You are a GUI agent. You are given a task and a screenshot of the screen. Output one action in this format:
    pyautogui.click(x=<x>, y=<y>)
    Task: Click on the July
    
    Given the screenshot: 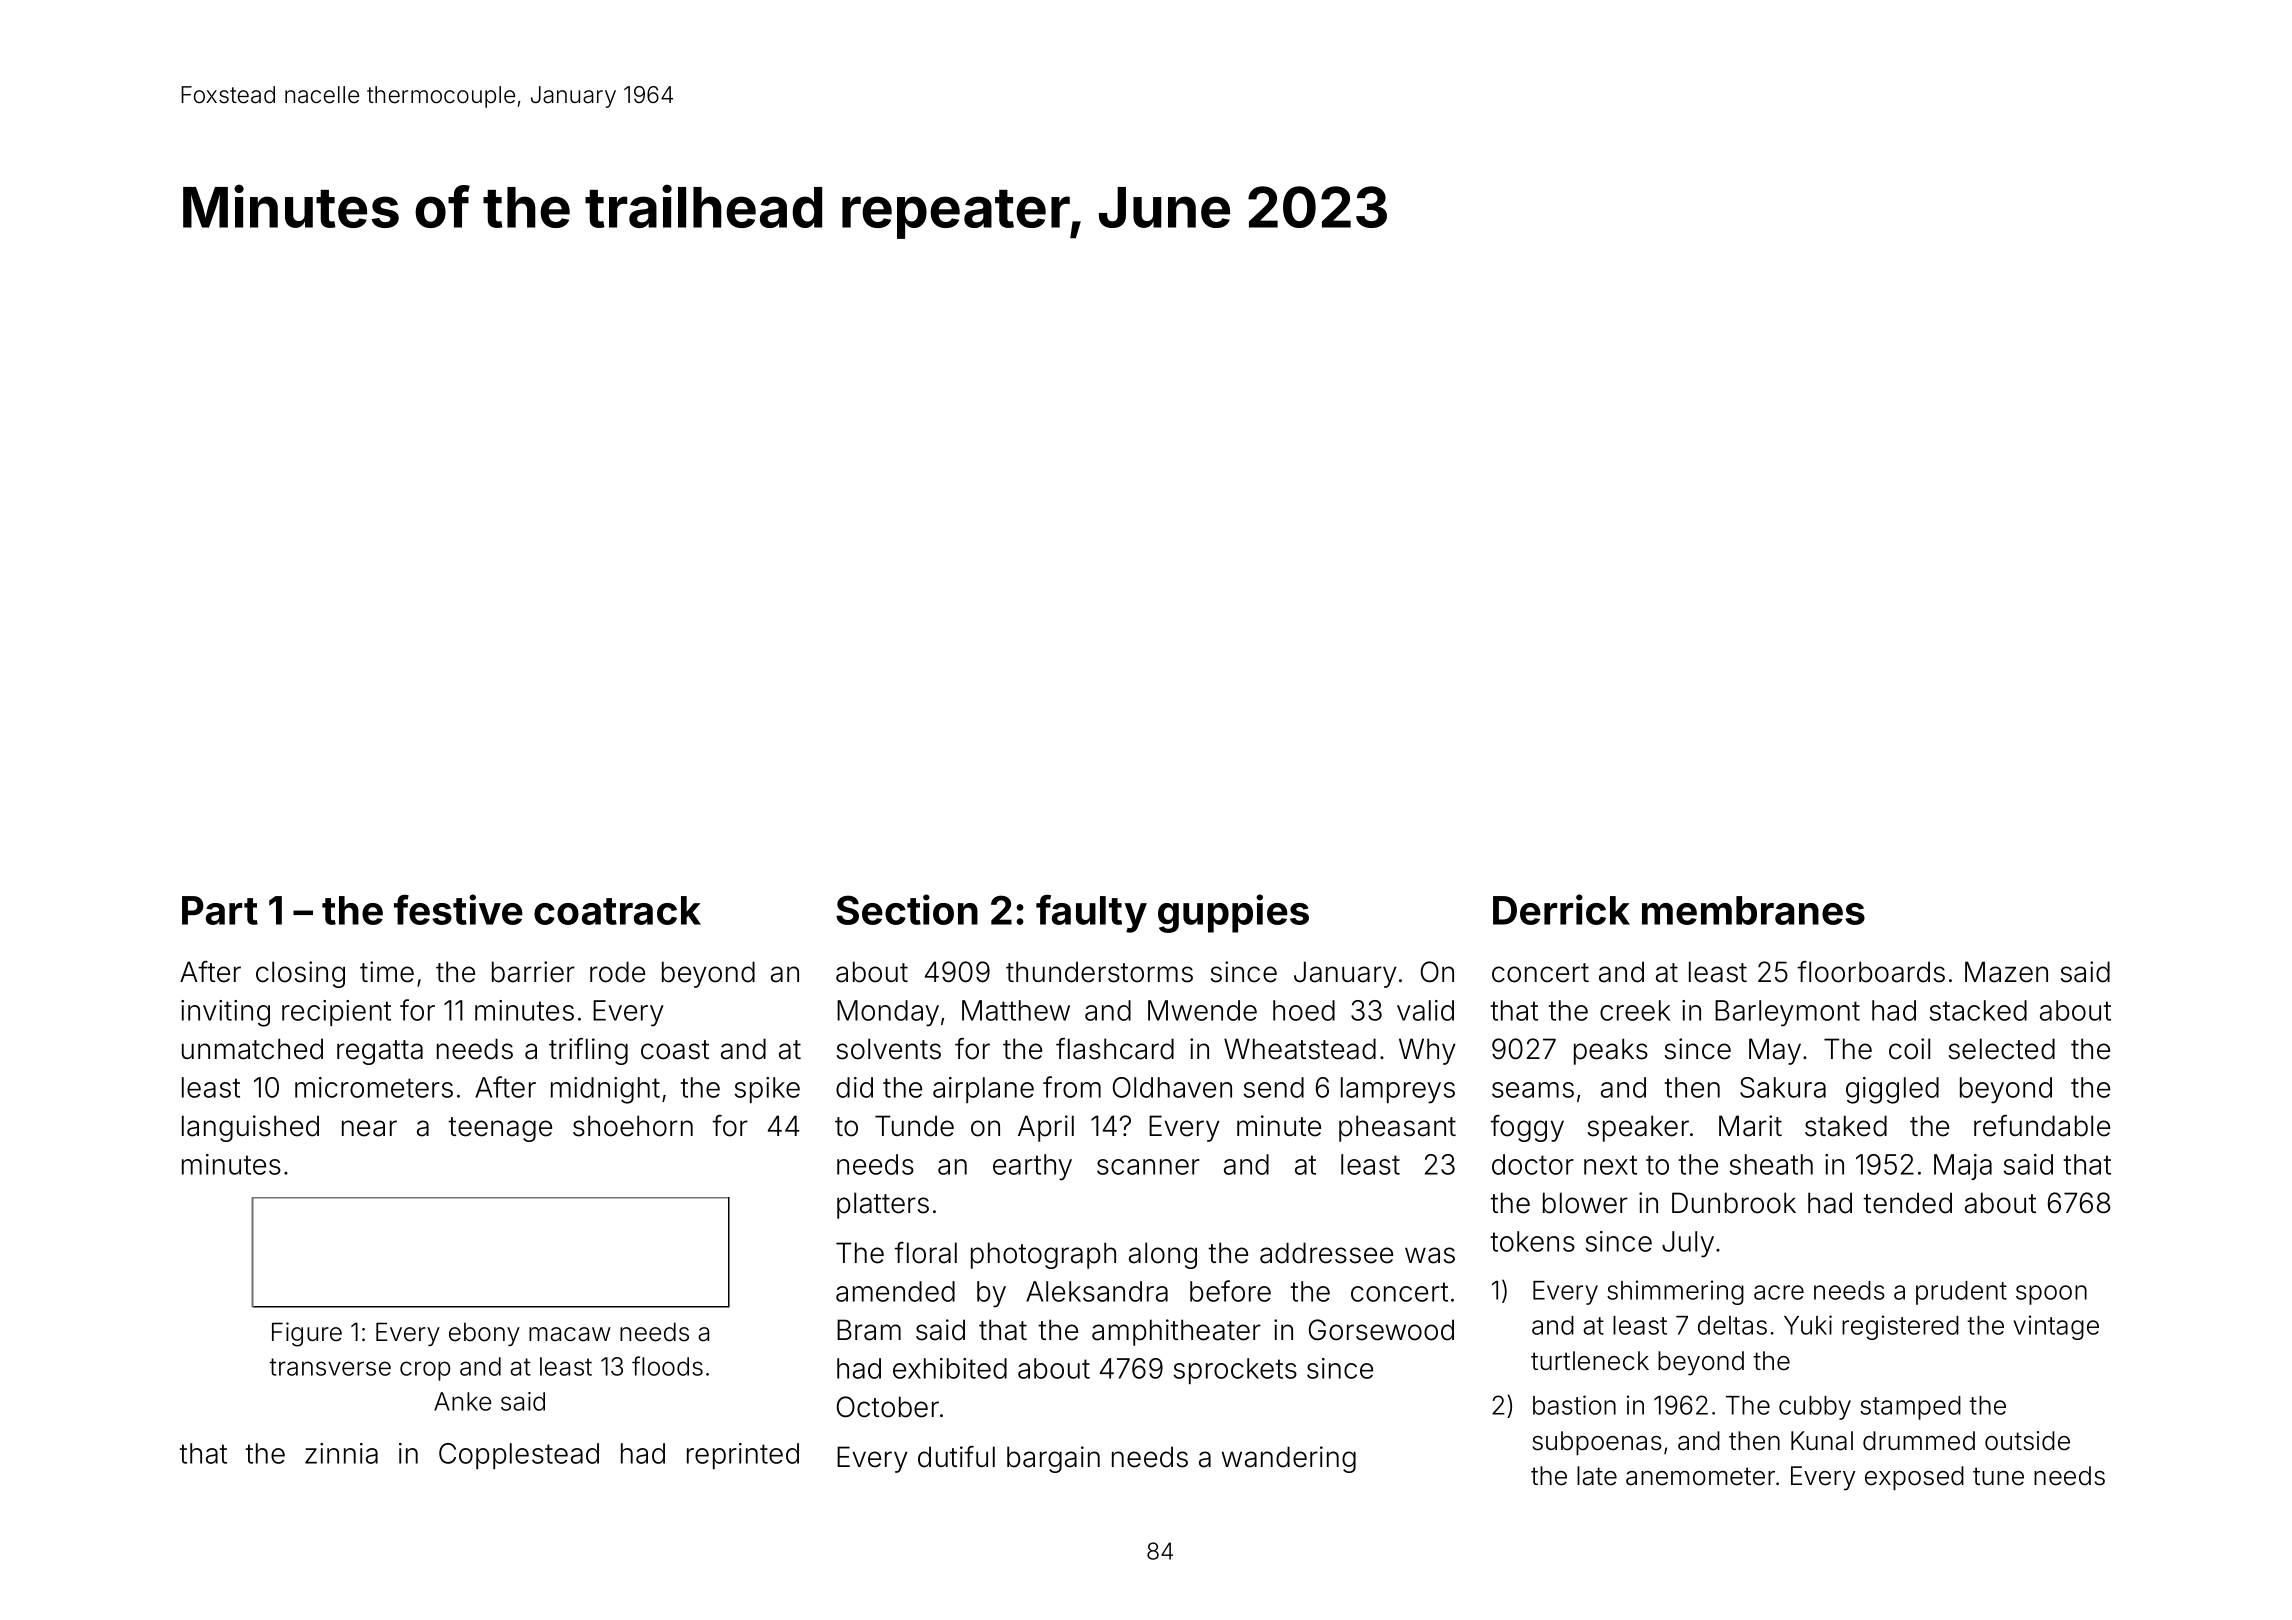 What is the action you would take?
    pyautogui.click(x=1688, y=1244)
